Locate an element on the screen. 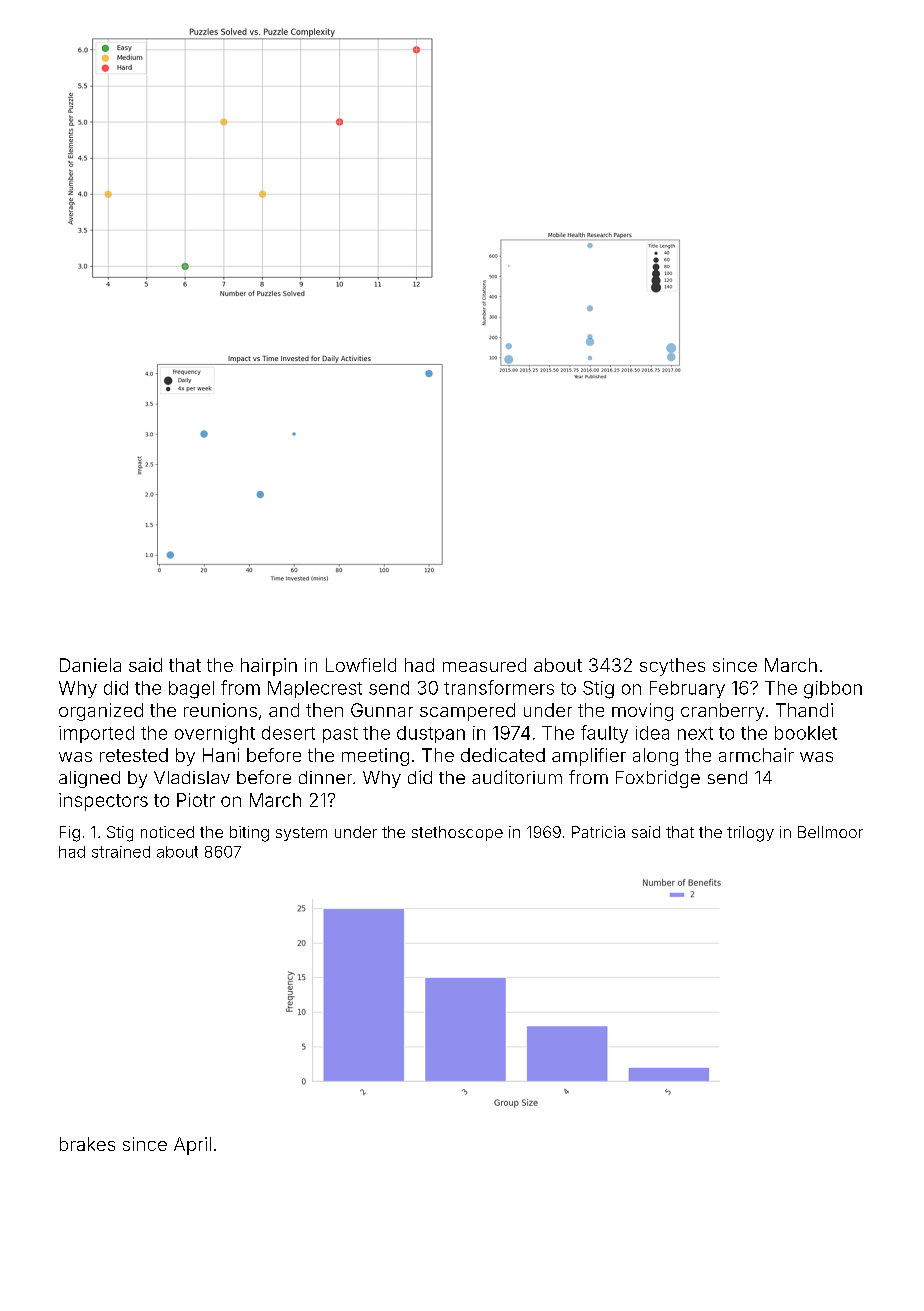  strained is located at coordinates (121, 852).
